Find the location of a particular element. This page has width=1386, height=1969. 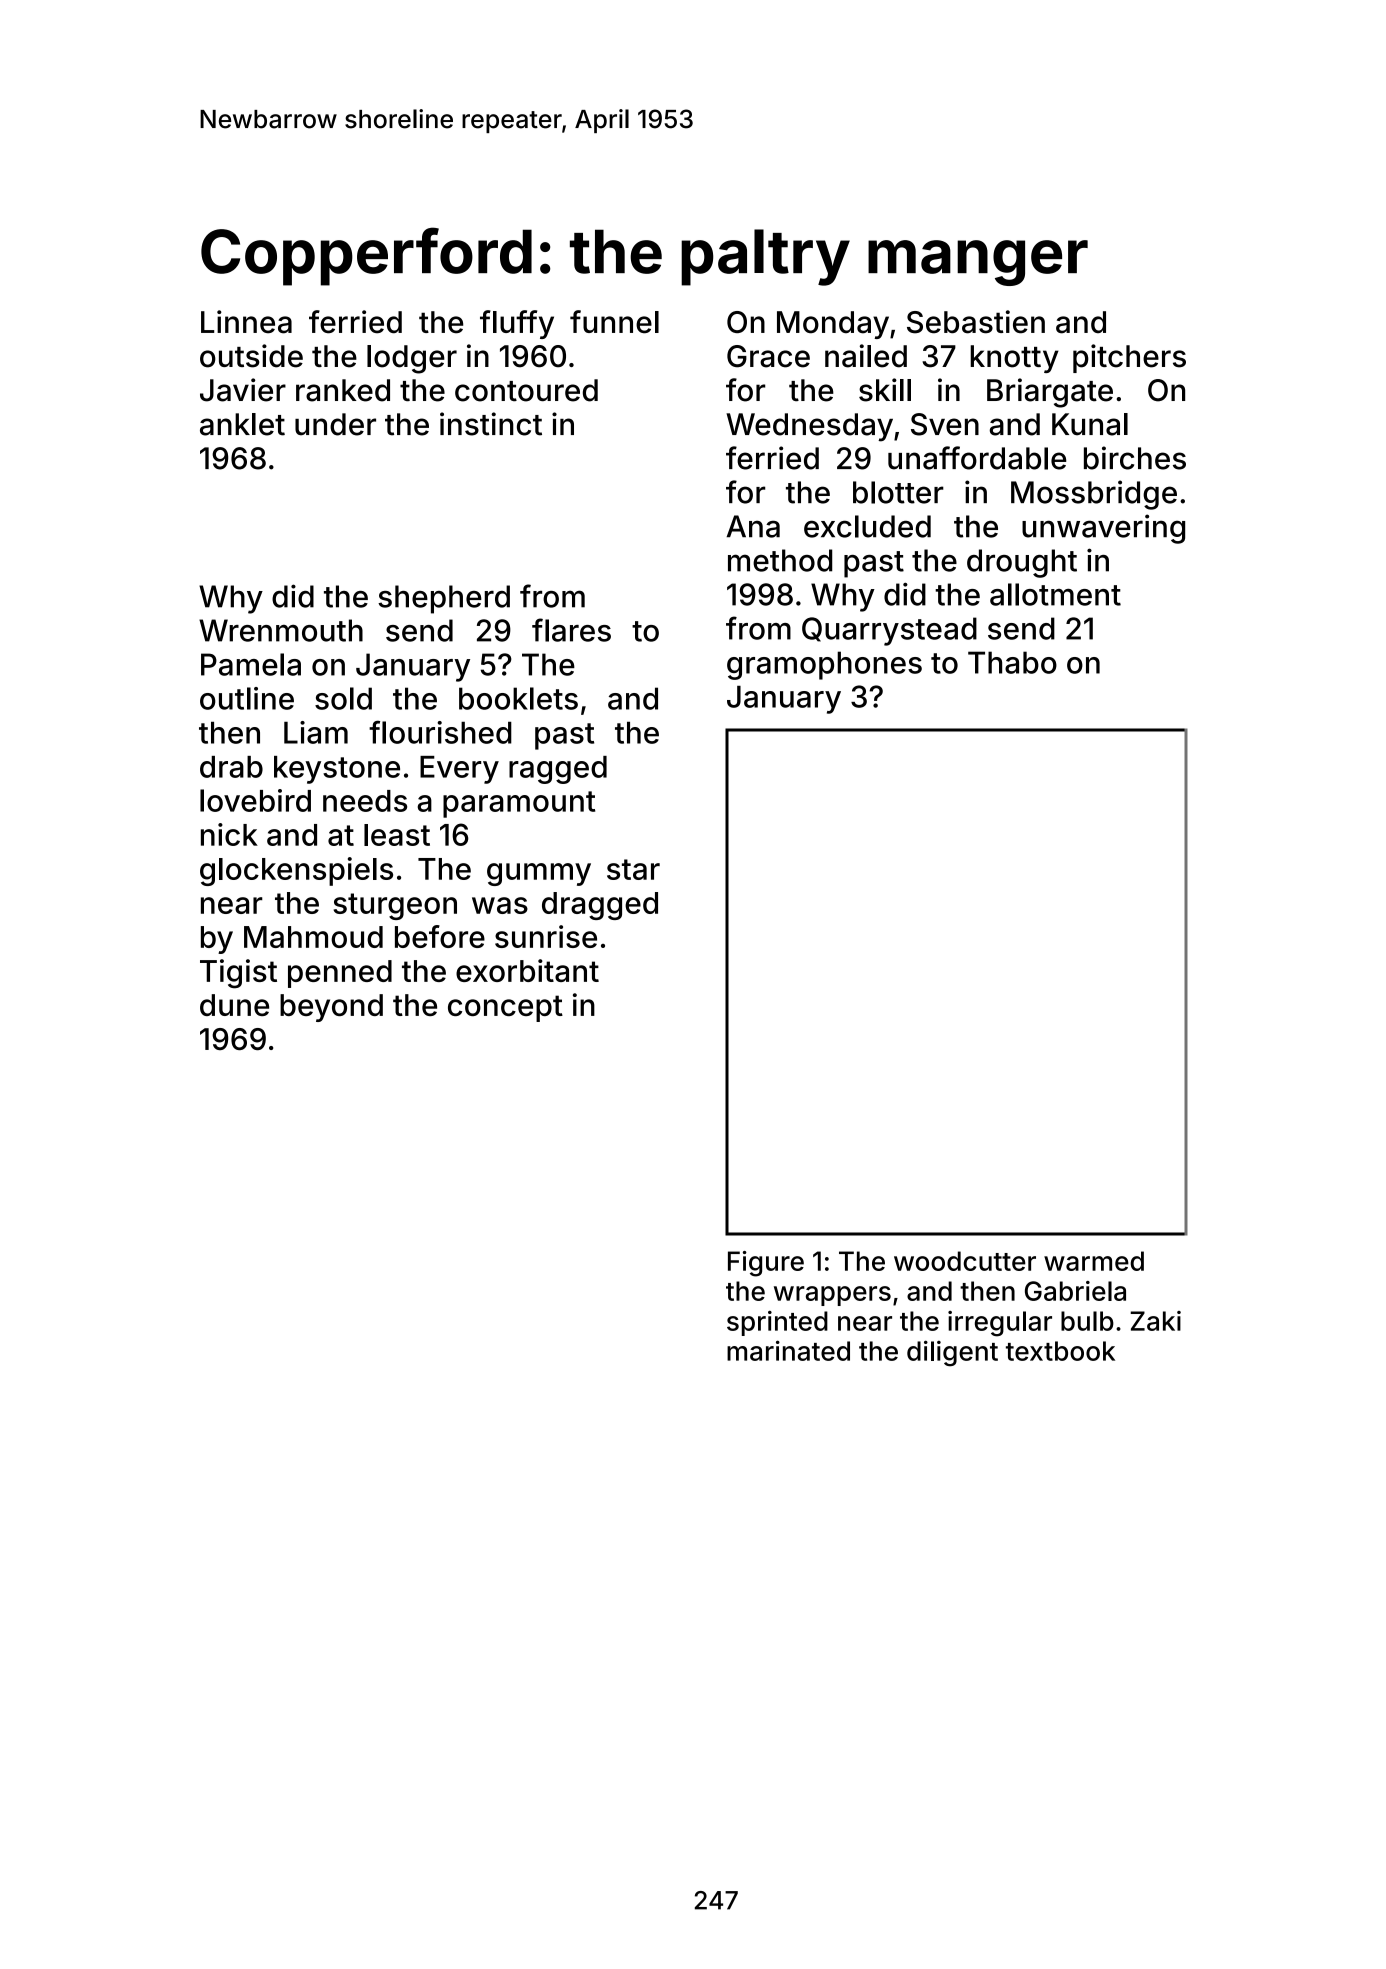

Linnea is located at coordinates (246, 322).
